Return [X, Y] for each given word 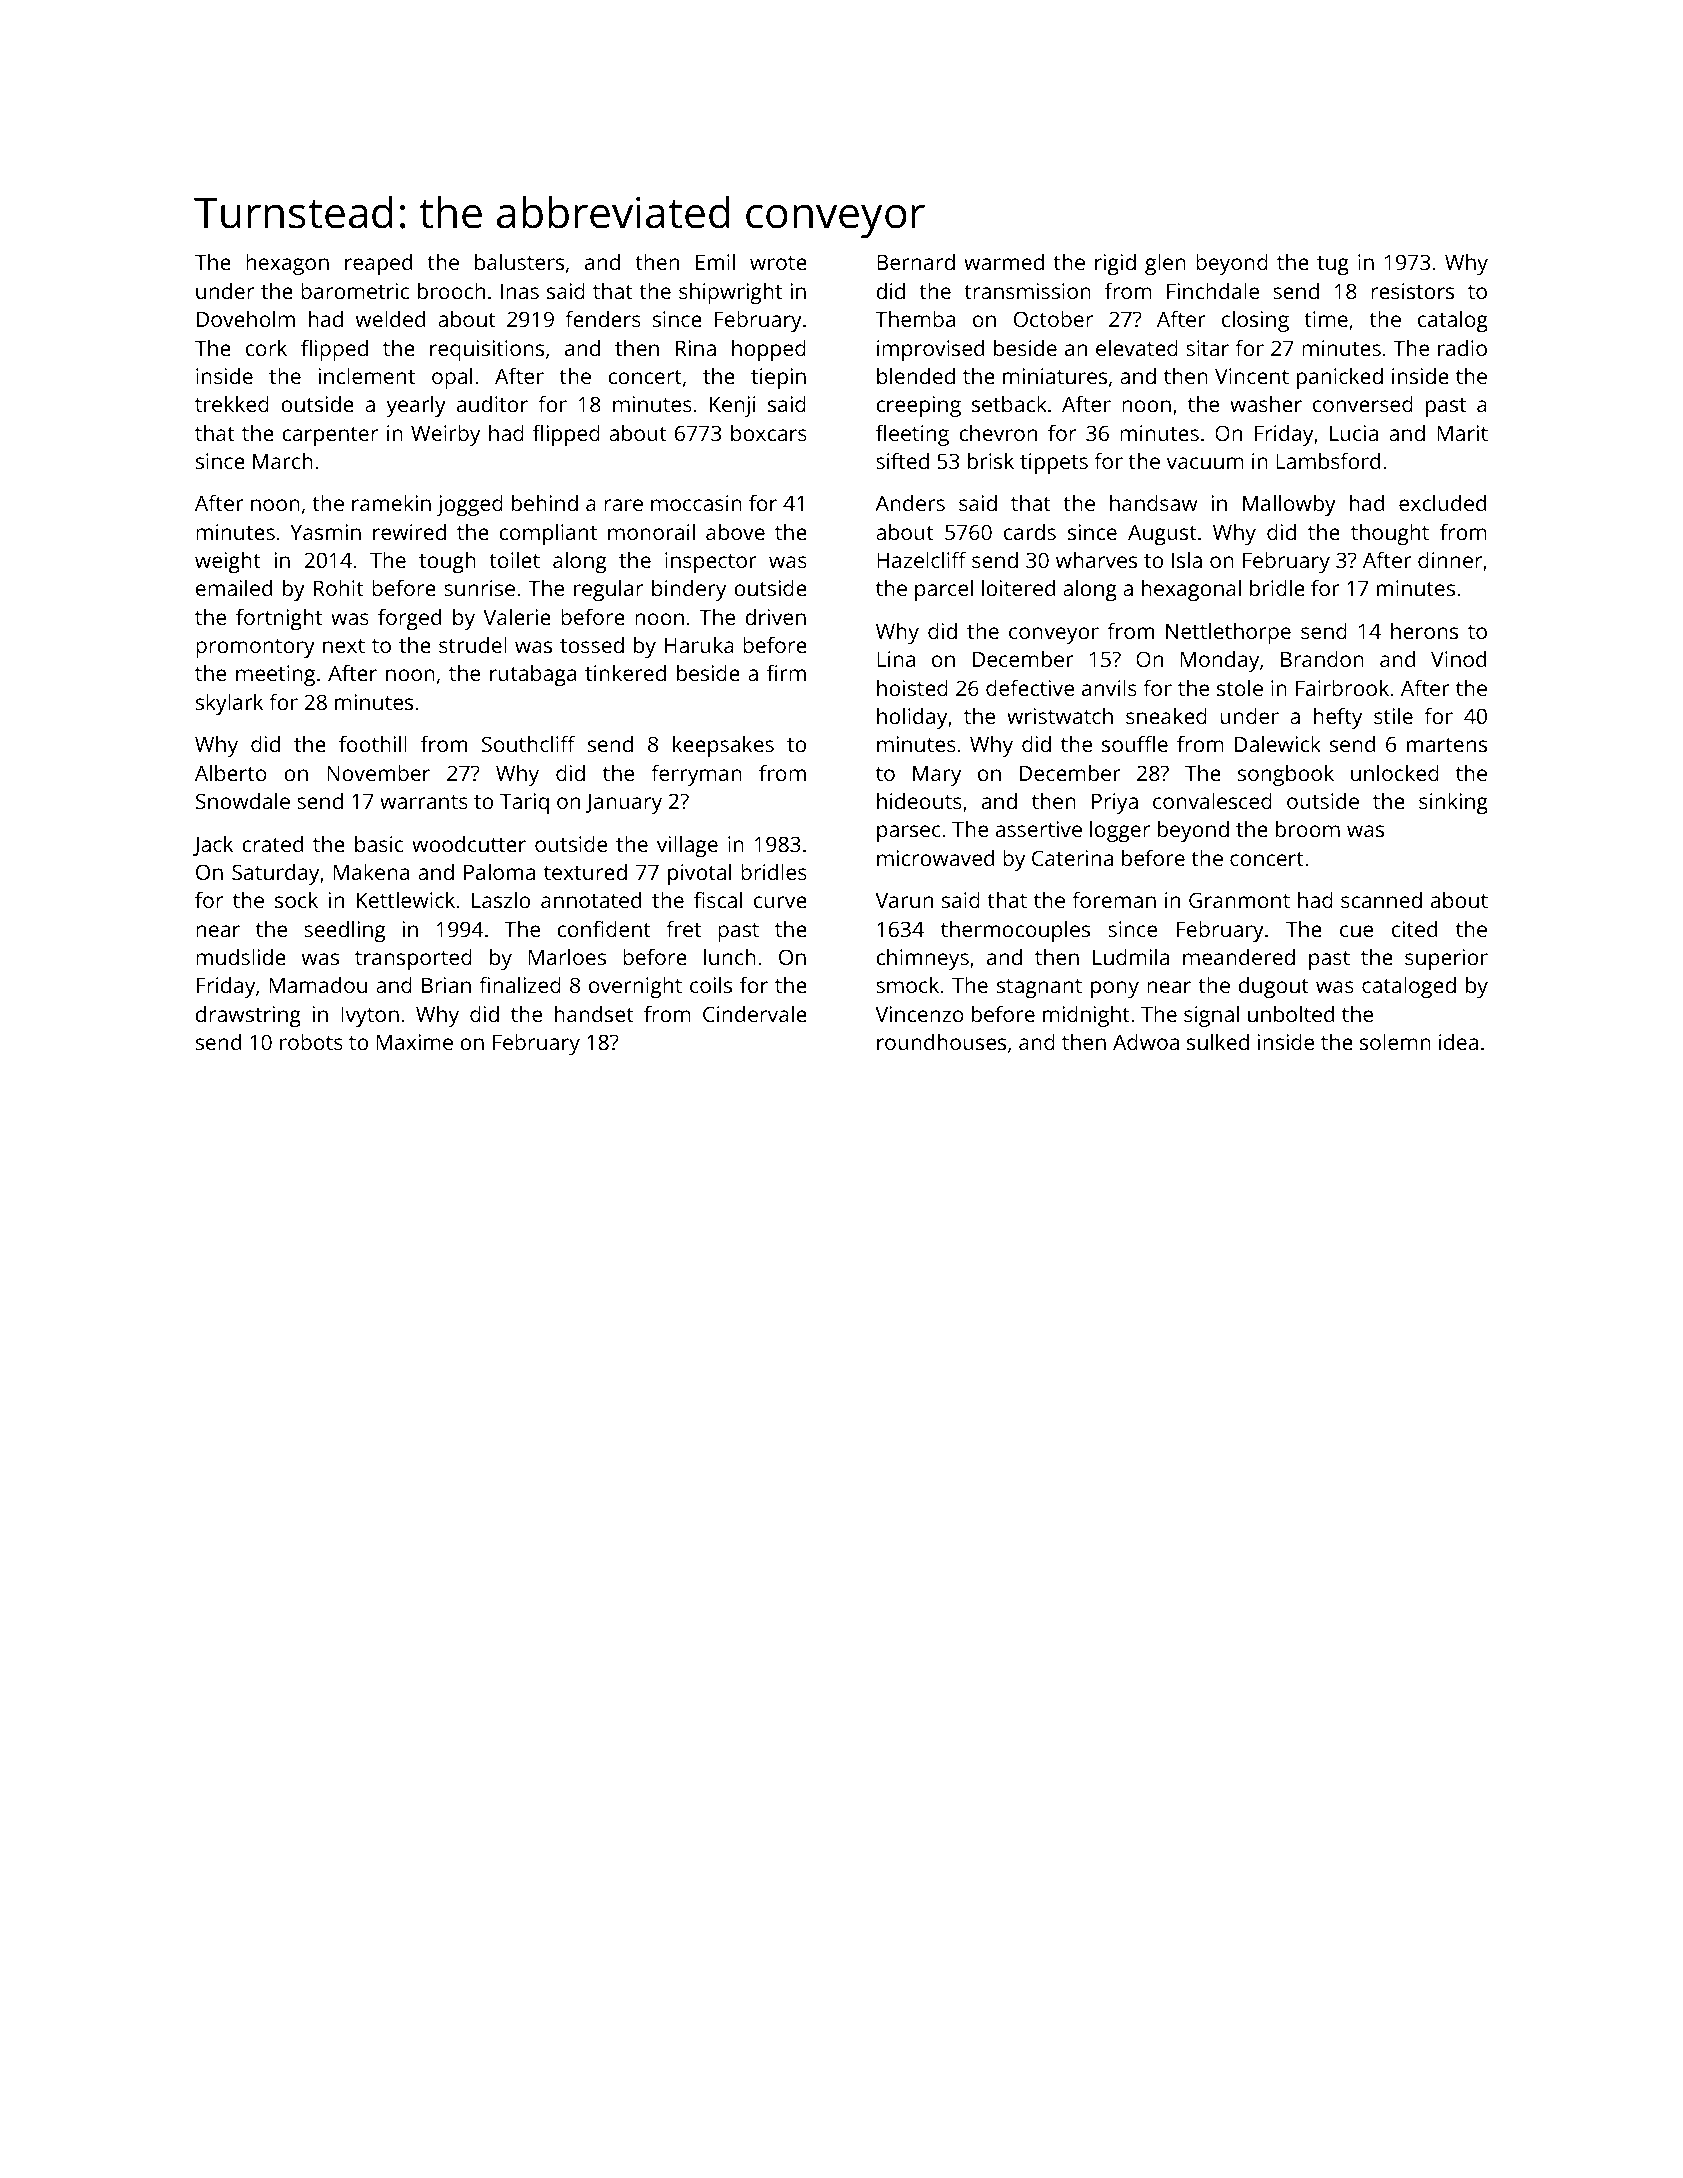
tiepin [778, 378]
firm [786, 672]
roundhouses [941, 1042]
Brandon [1322, 659]
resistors [1412, 291]
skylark [229, 704]
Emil [715, 262]
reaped [378, 264]
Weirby [445, 435]
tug [1333, 265]
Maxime [415, 1042]
